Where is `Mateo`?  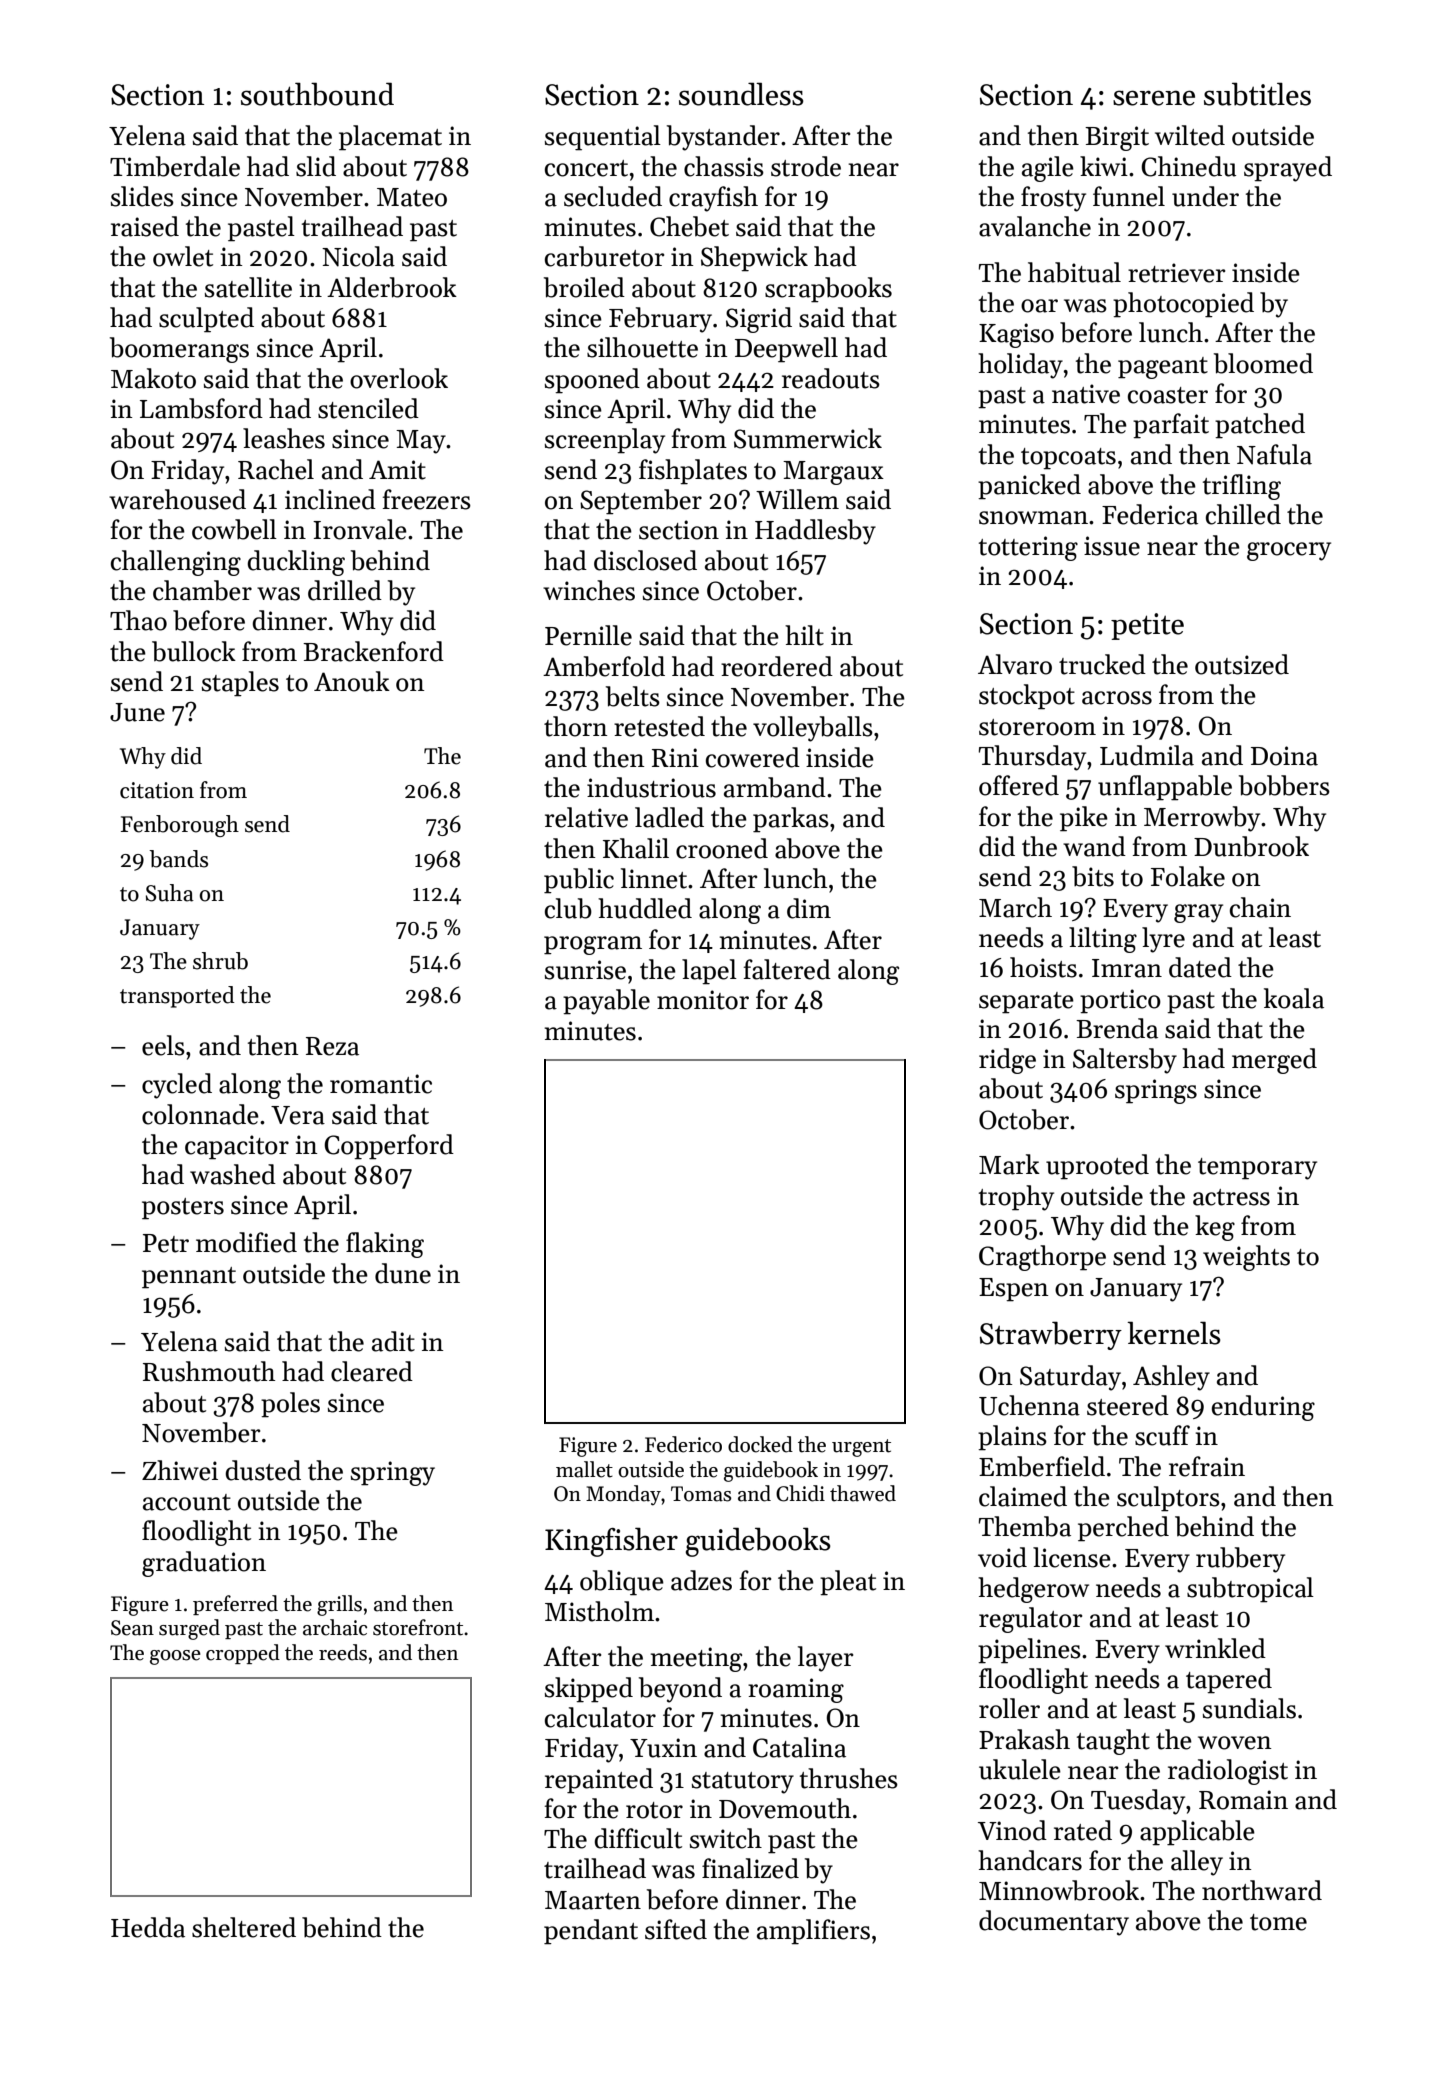
Mateo is located at coordinates (412, 197).
